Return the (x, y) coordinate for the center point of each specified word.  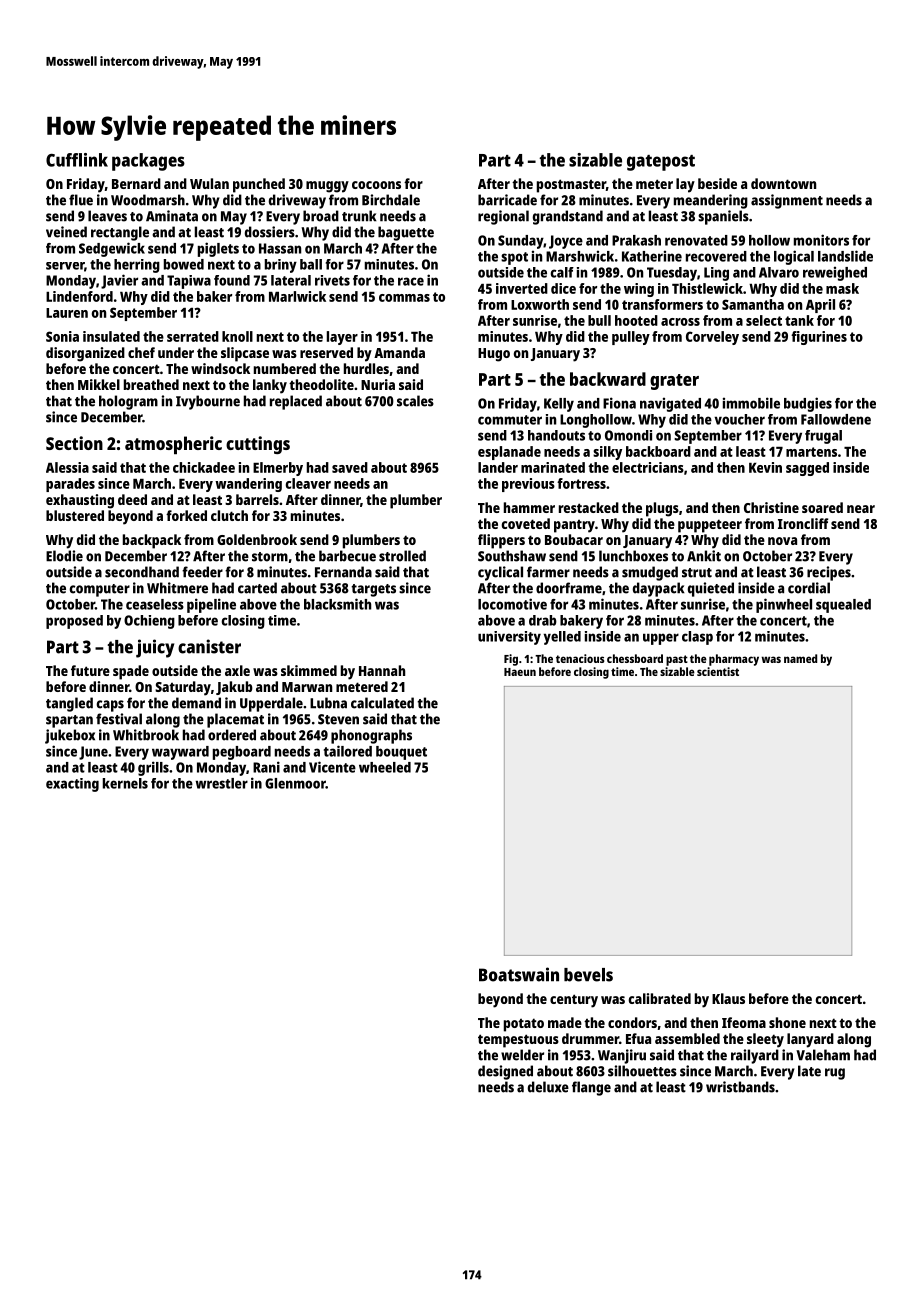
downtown (783, 183)
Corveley (712, 338)
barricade (507, 200)
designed (505, 1072)
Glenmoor (295, 783)
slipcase (245, 354)
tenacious (580, 658)
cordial (809, 588)
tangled (69, 704)
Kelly (559, 405)
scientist (718, 671)
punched (259, 185)
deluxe (548, 1087)
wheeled (385, 767)
